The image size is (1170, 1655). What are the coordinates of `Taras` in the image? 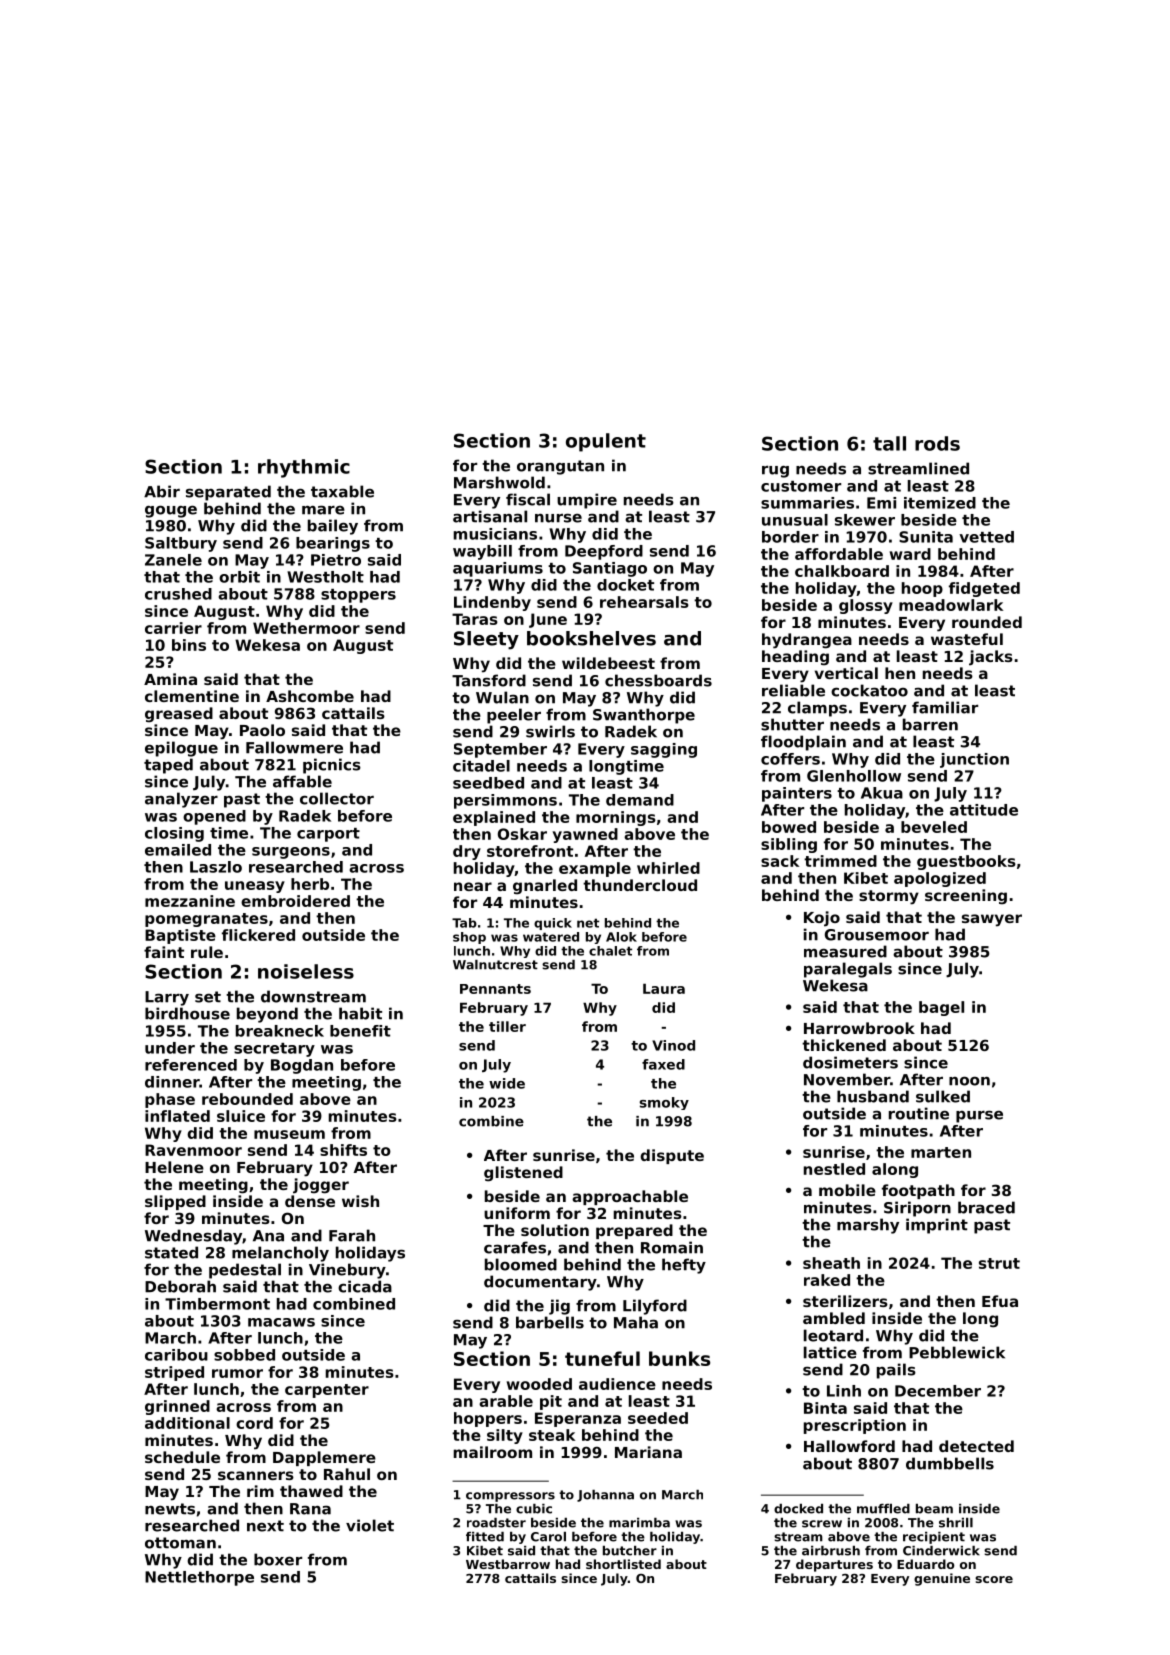 It's located at (475, 619).
